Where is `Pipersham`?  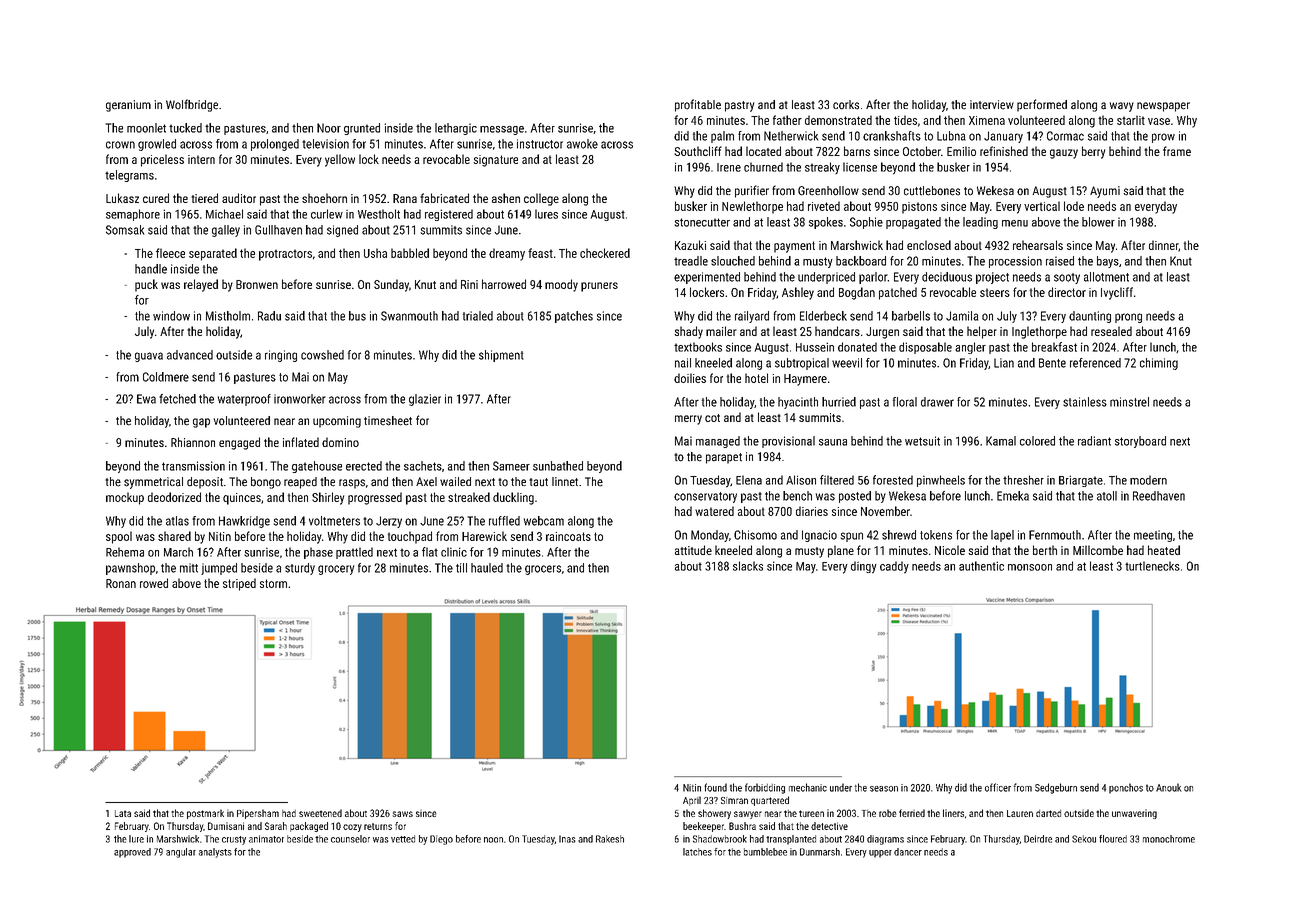
Pipersham is located at coordinates (258, 814).
